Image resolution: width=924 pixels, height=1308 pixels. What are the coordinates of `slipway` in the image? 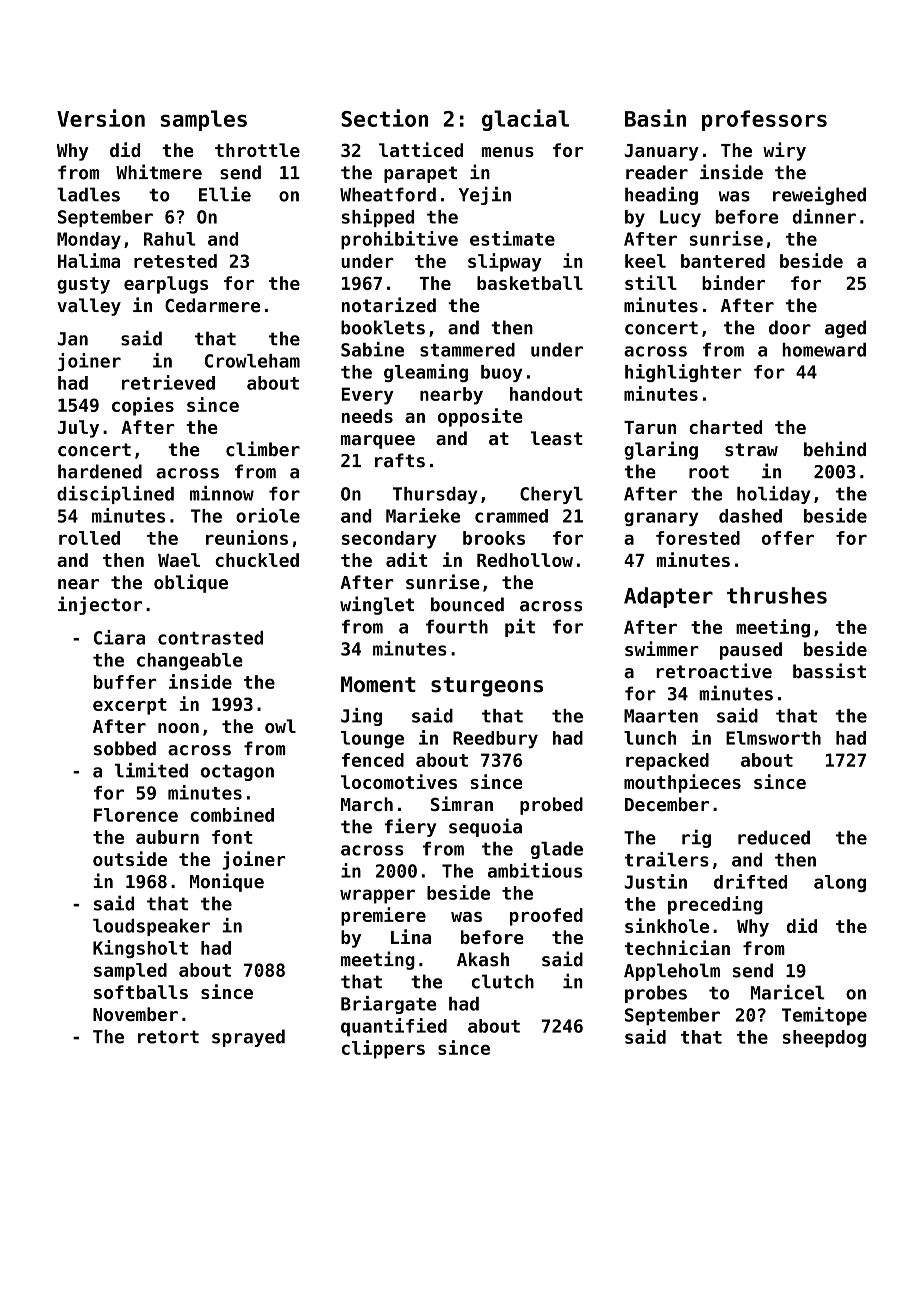 It's located at (505, 262).
